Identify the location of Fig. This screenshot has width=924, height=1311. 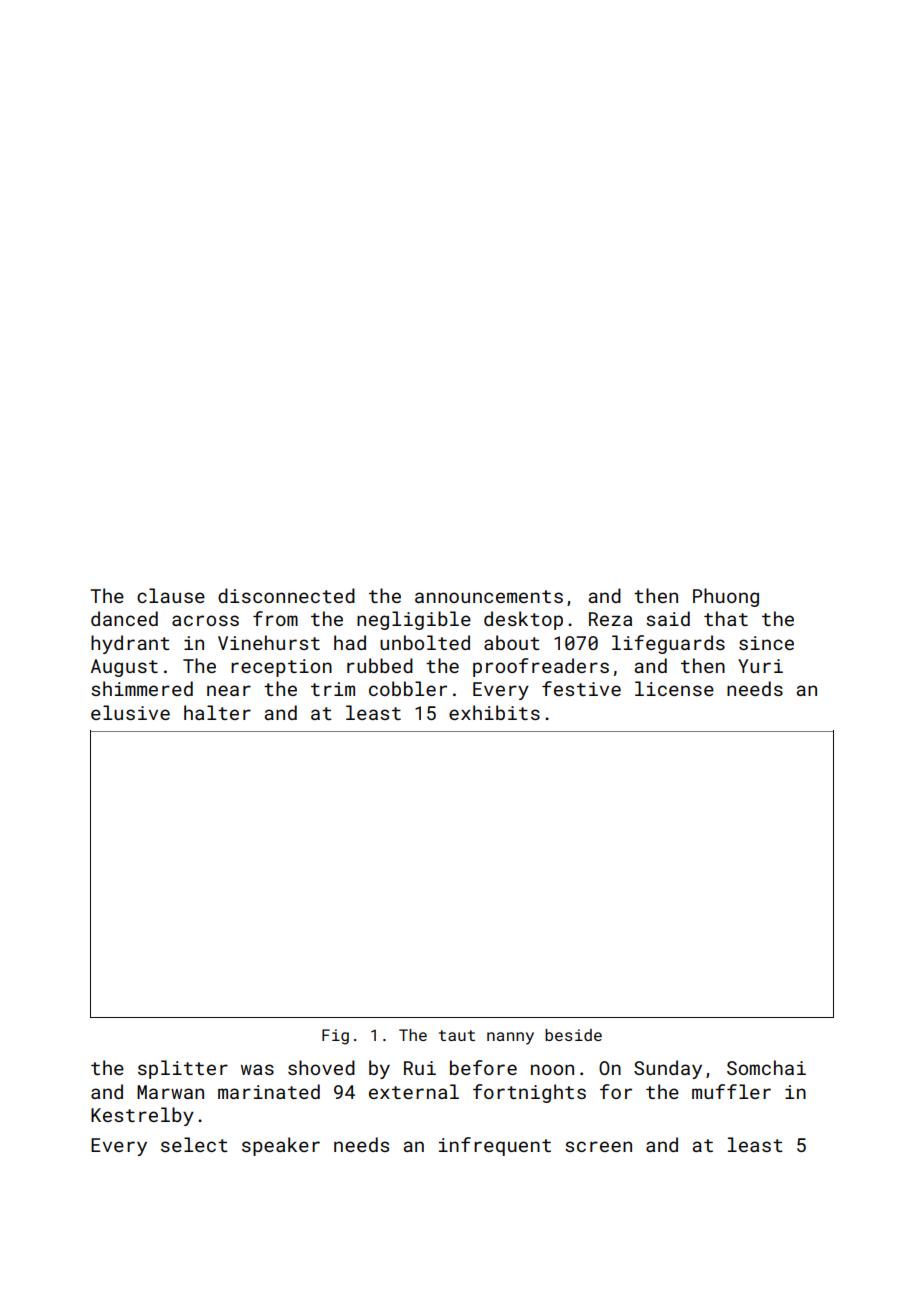
(335, 1037).
